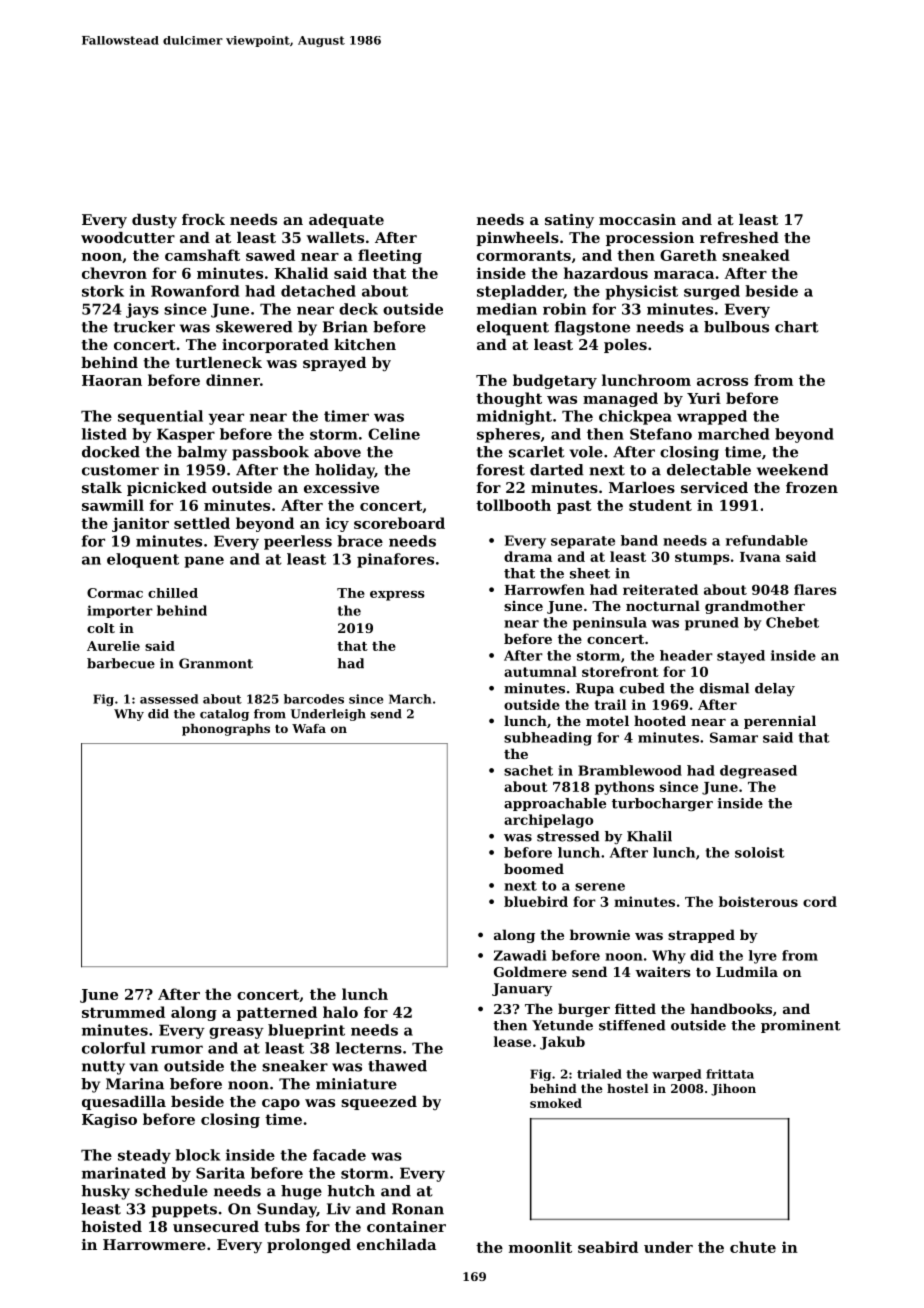 Image resolution: width=924 pixels, height=1308 pixels. Describe the element at coordinates (112, 1226) in the screenshot. I see `hoisted` at that location.
